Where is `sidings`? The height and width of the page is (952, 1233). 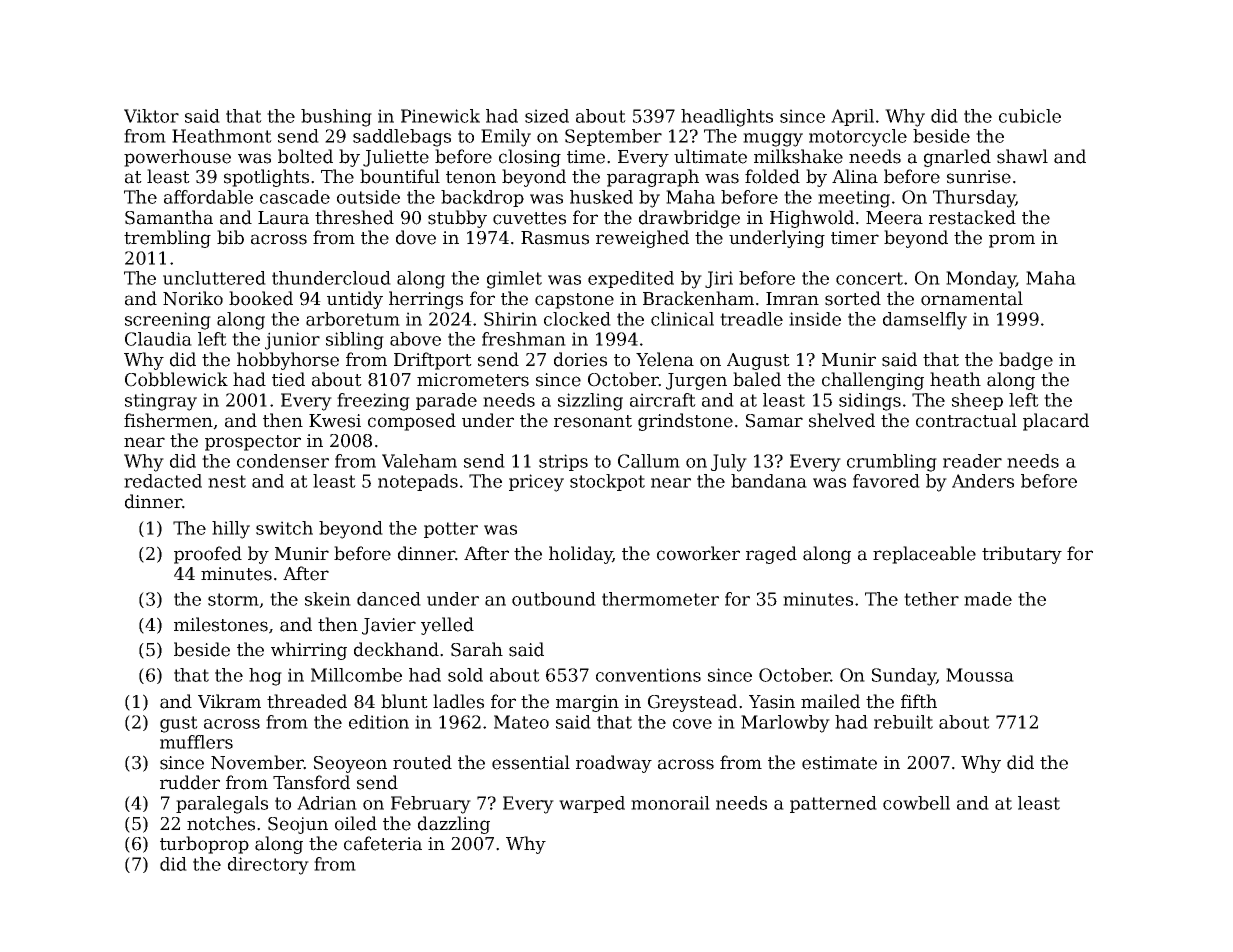
sidings is located at coordinates (870, 402).
